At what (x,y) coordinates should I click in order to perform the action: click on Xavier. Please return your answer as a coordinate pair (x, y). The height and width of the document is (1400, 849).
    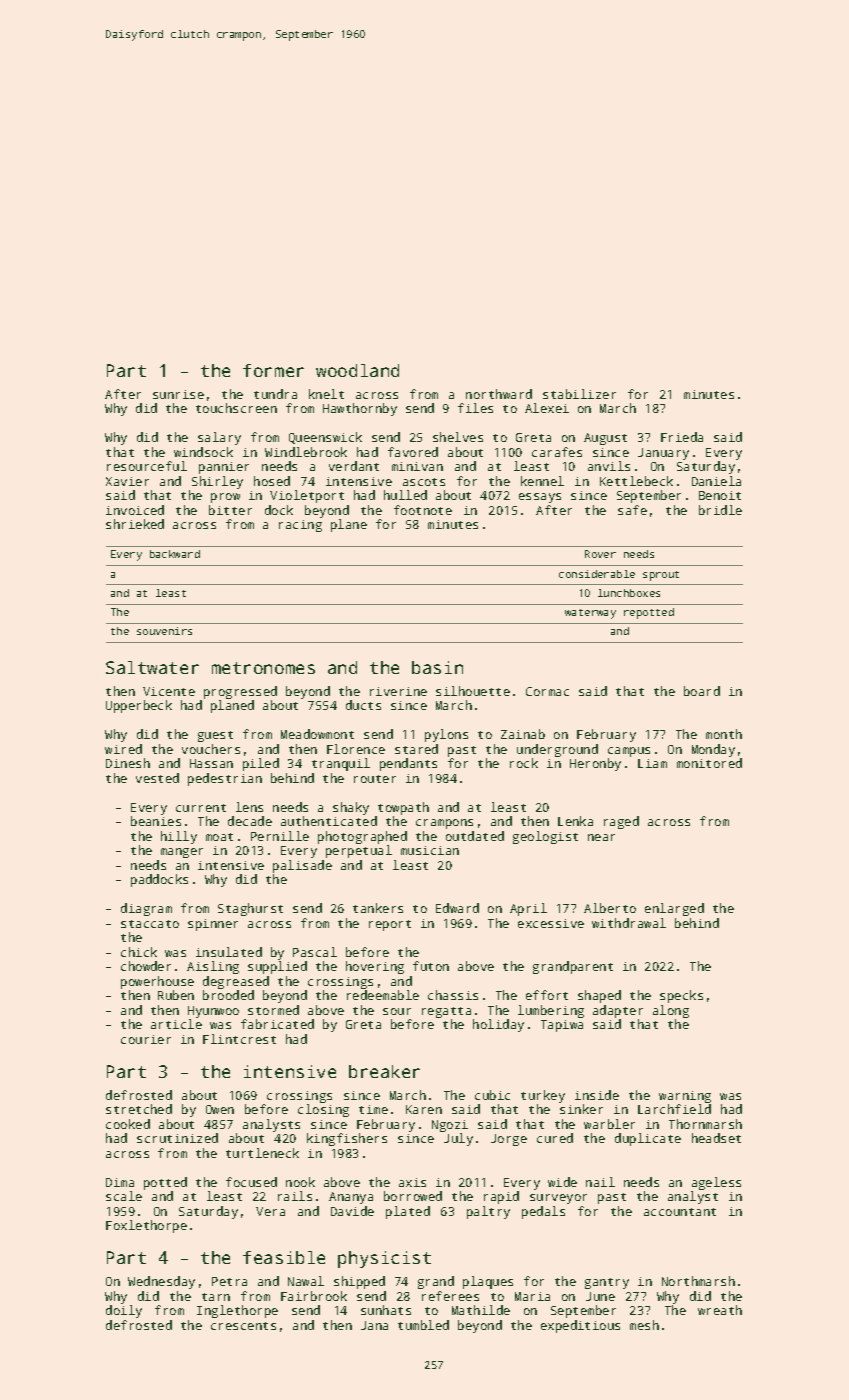
    Looking at the image, I should click on (127, 481).
